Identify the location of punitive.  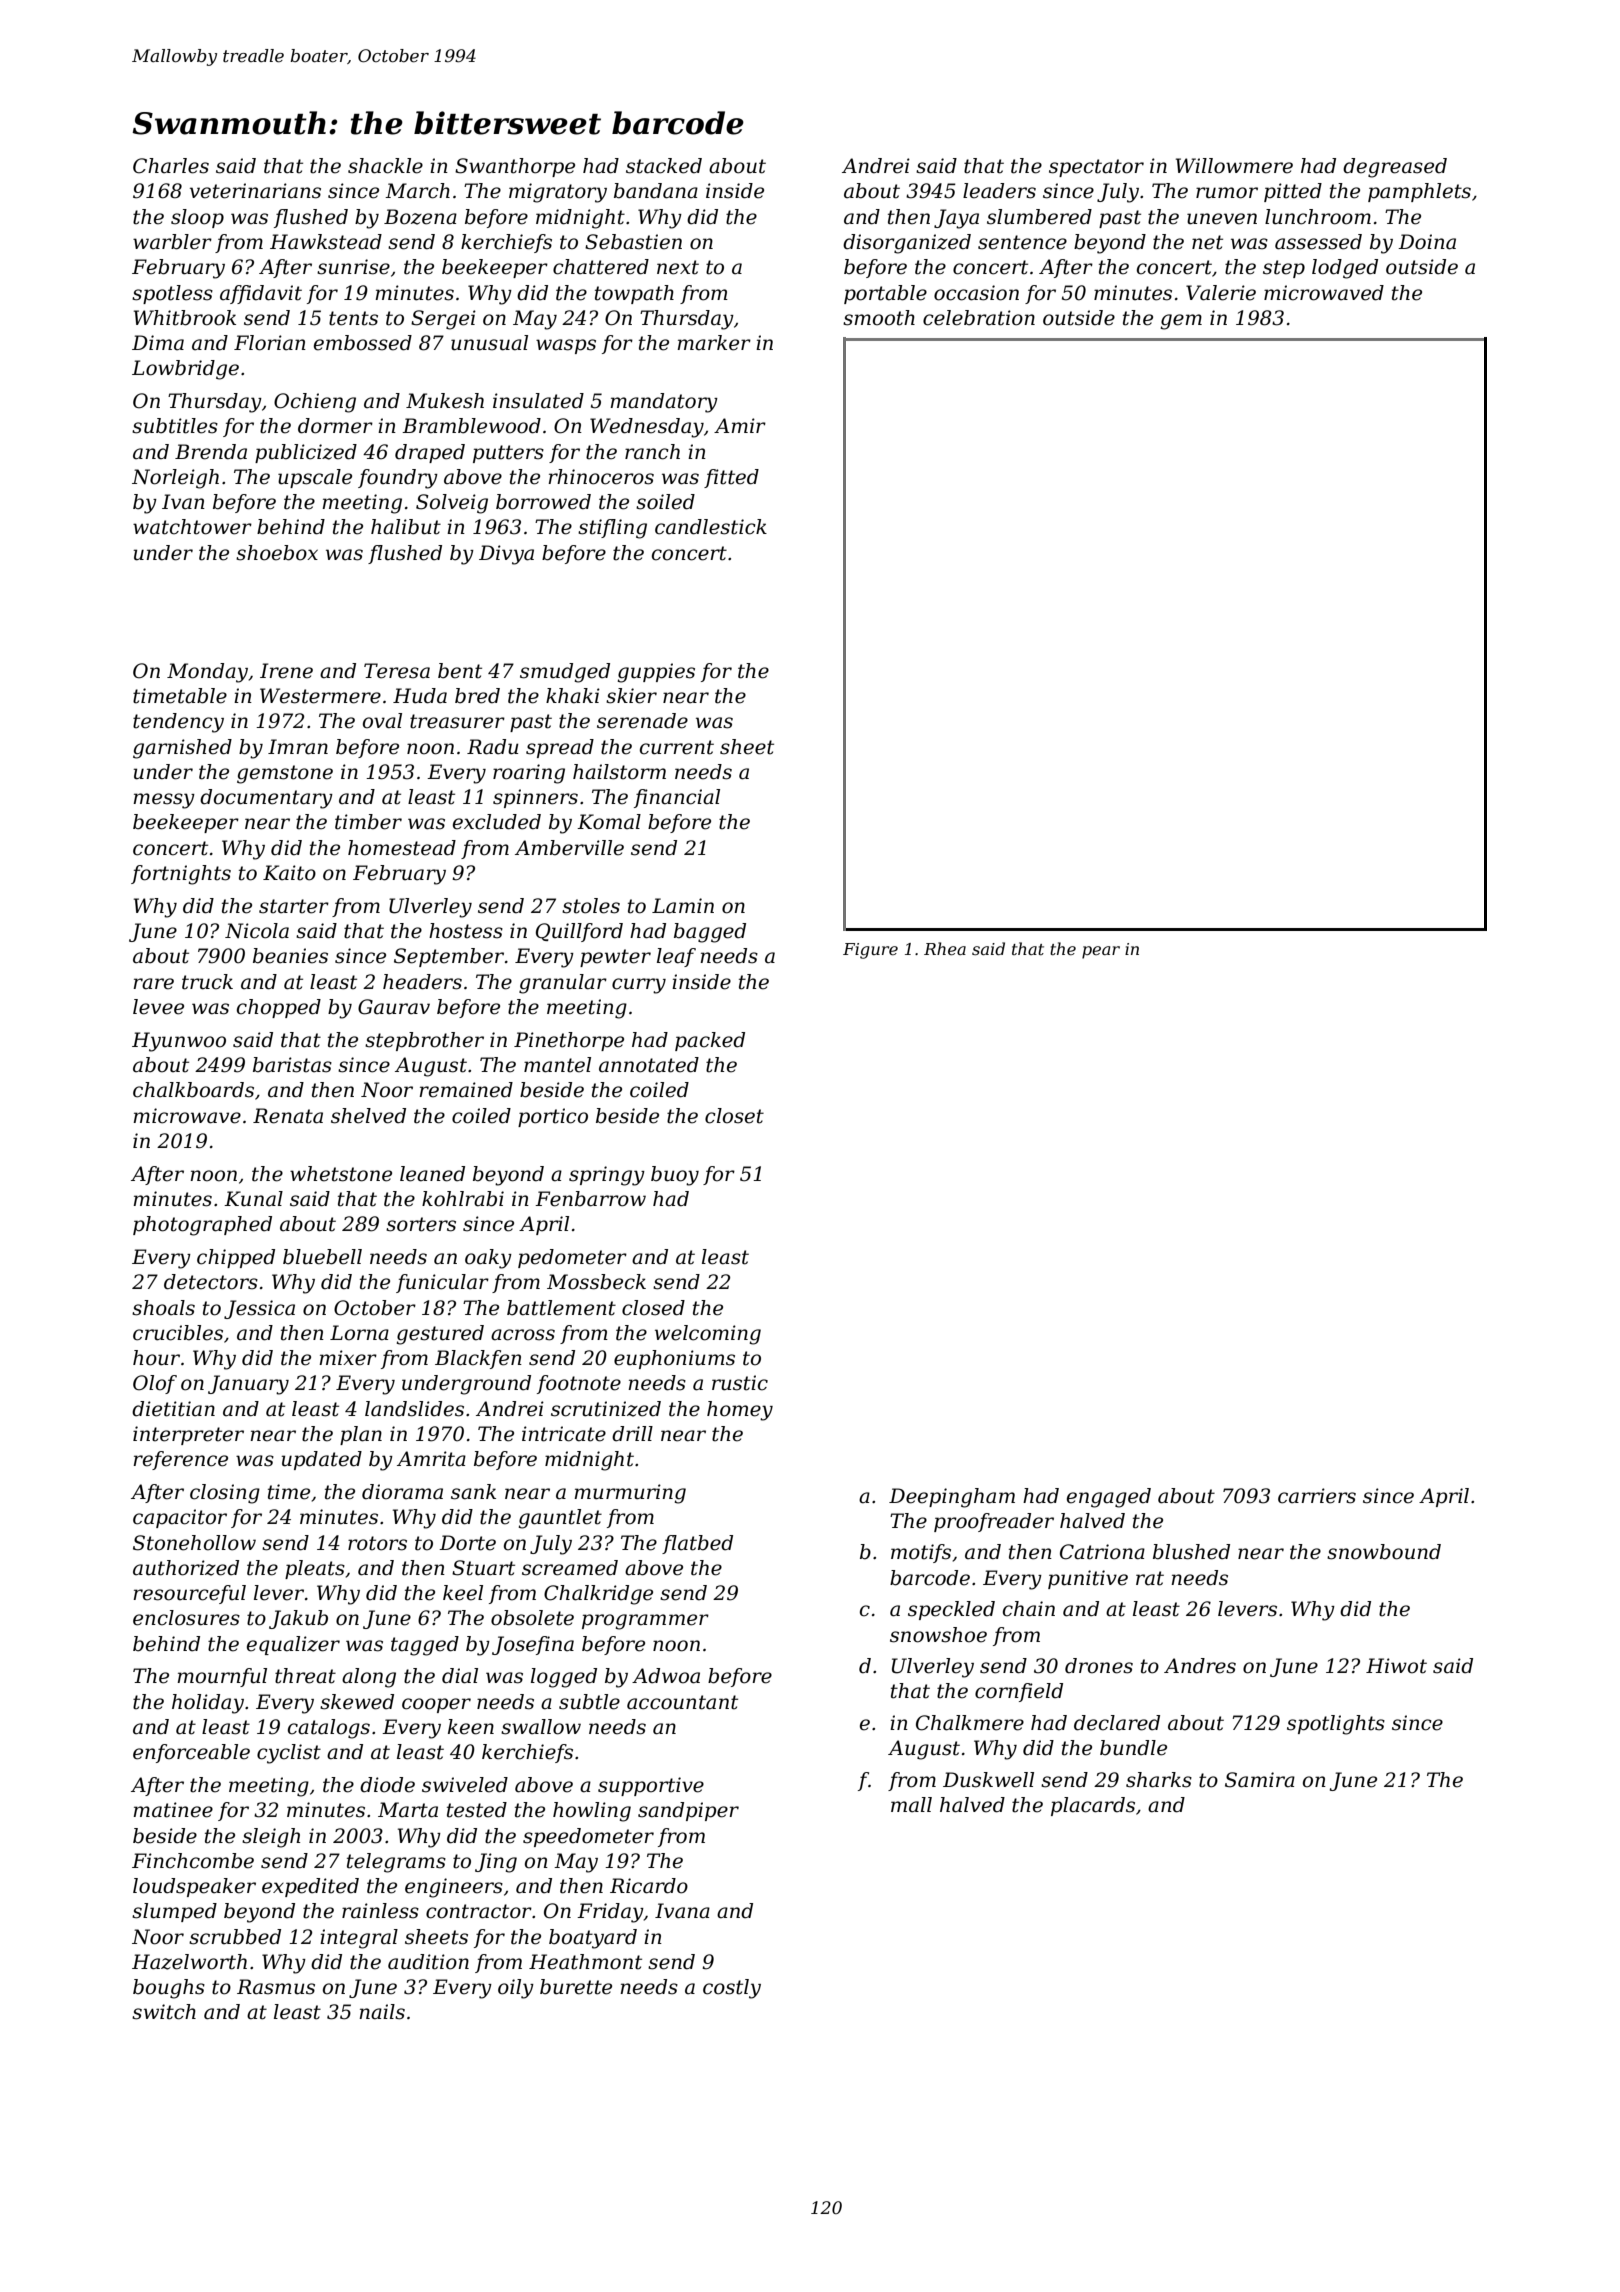
(1088, 1579).
